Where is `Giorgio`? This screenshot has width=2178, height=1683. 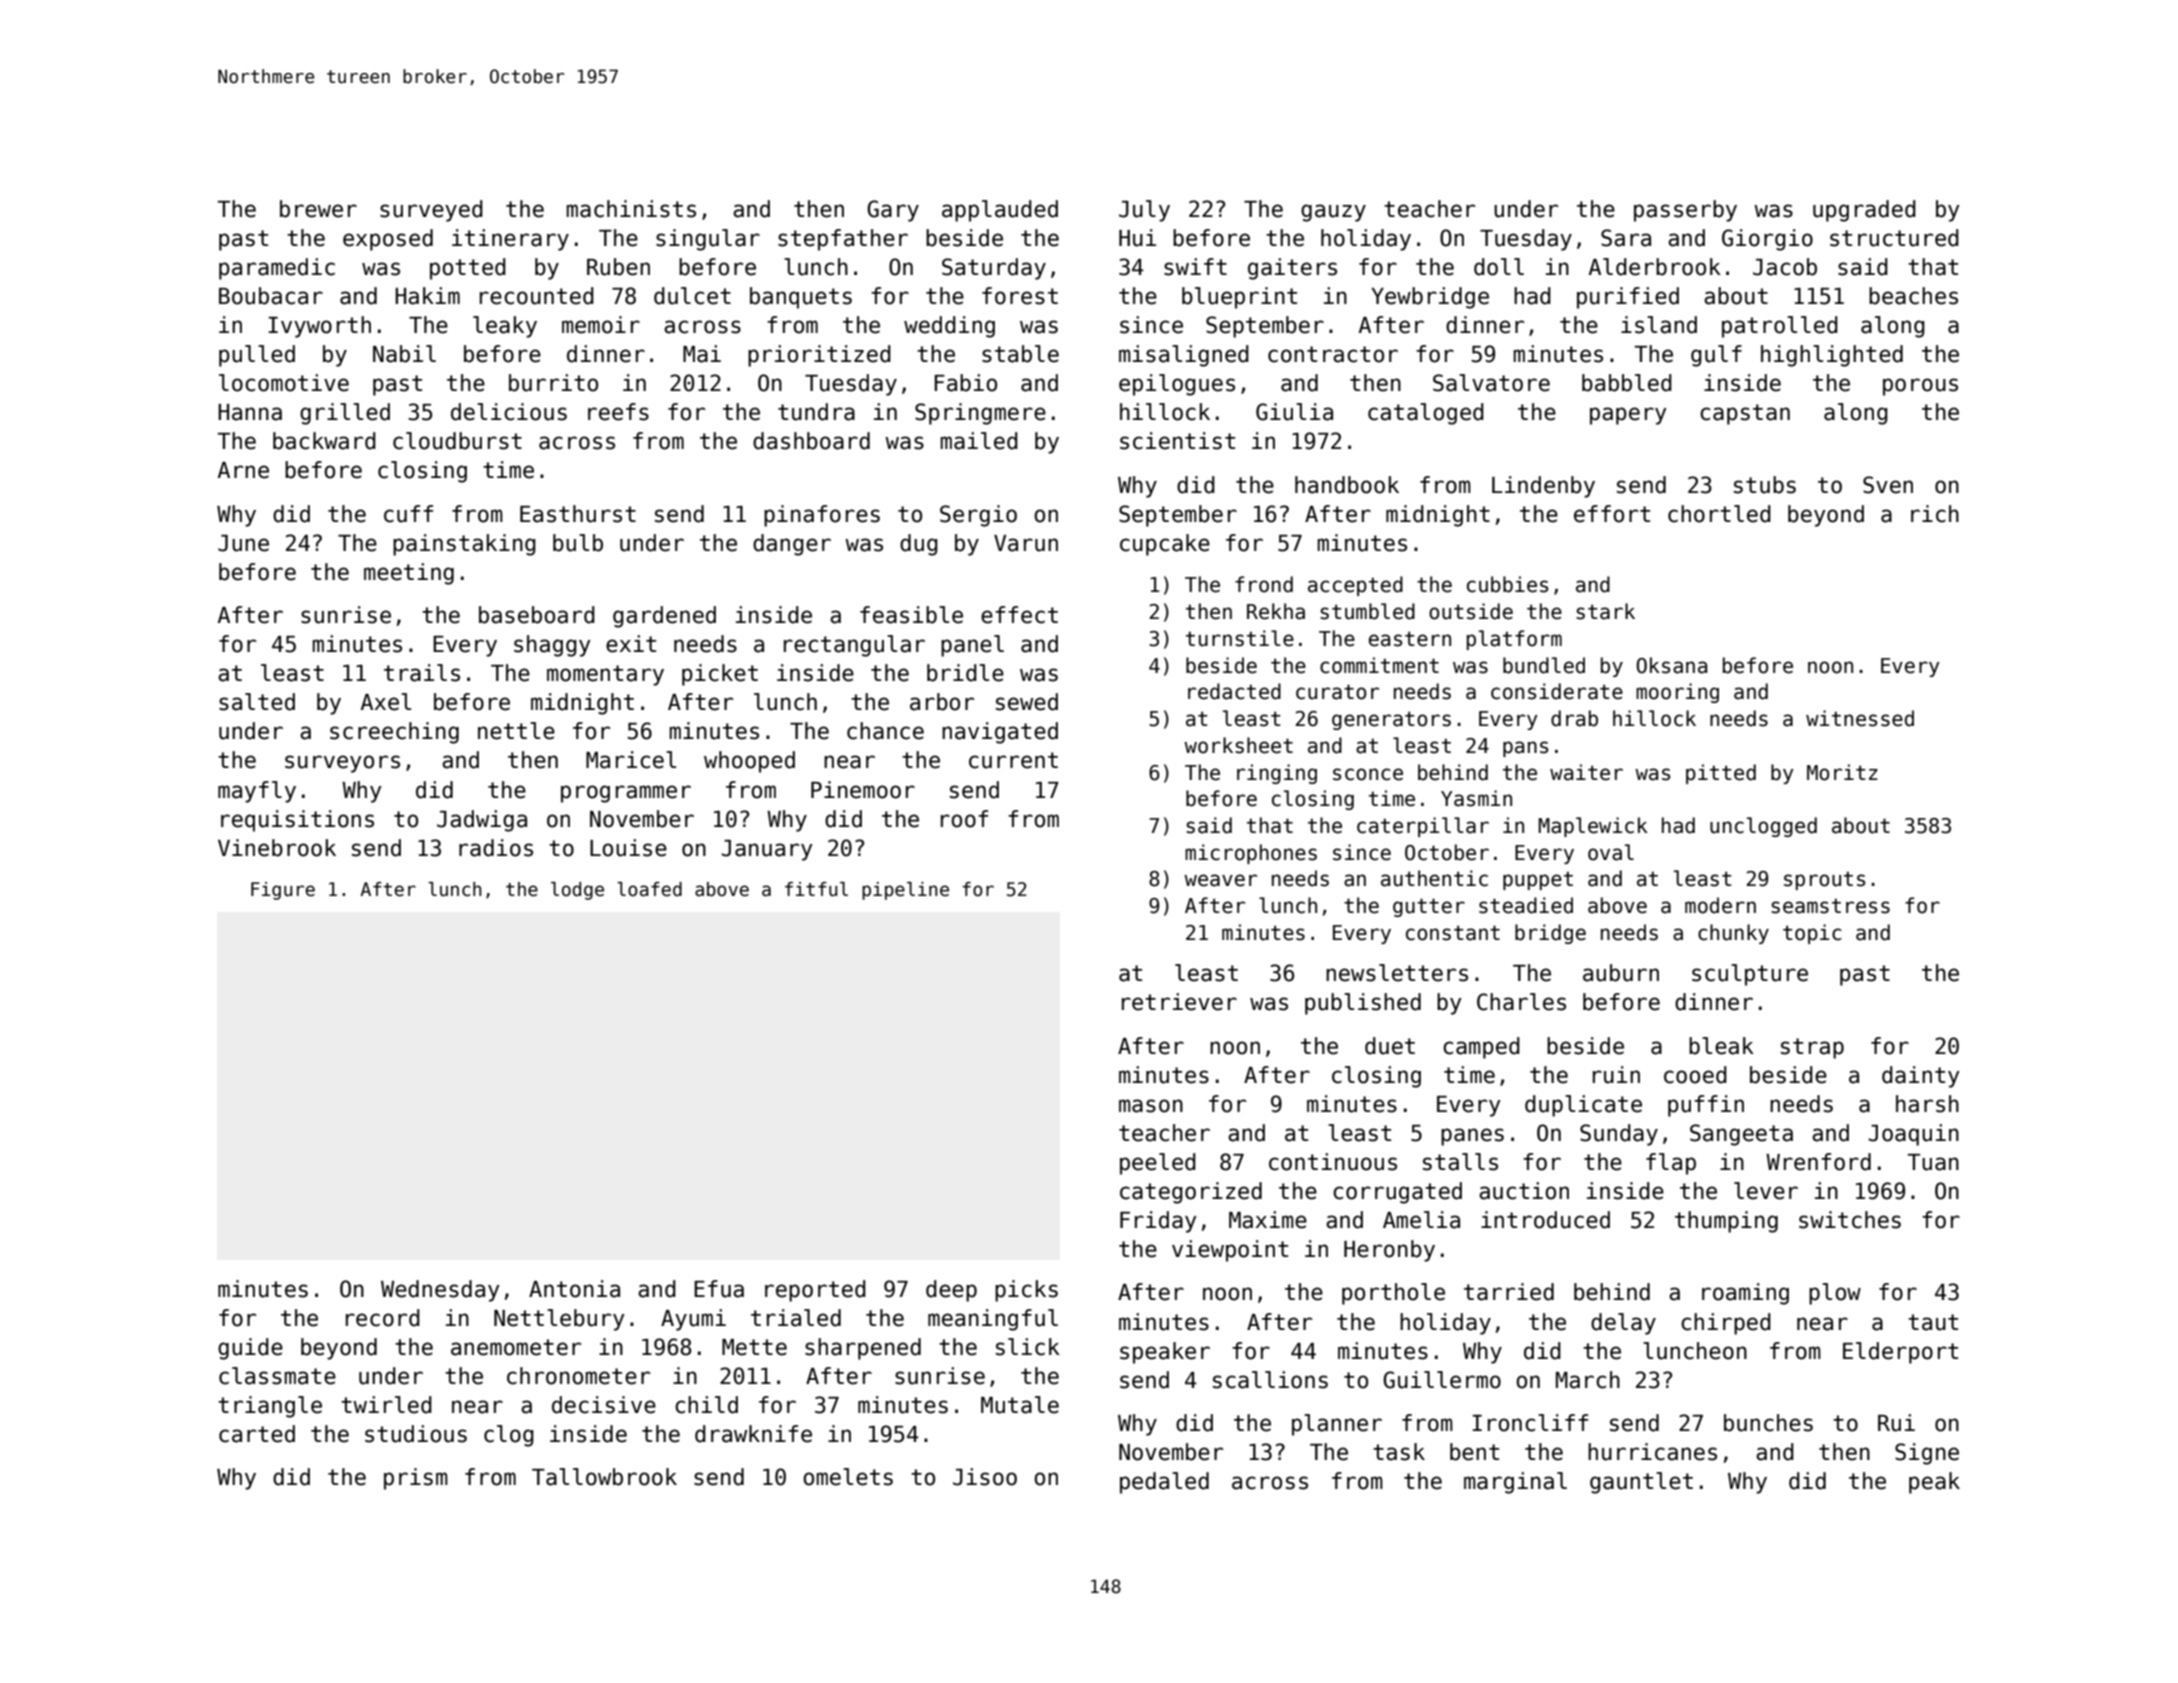 Giorgio is located at coordinates (1767, 240).
